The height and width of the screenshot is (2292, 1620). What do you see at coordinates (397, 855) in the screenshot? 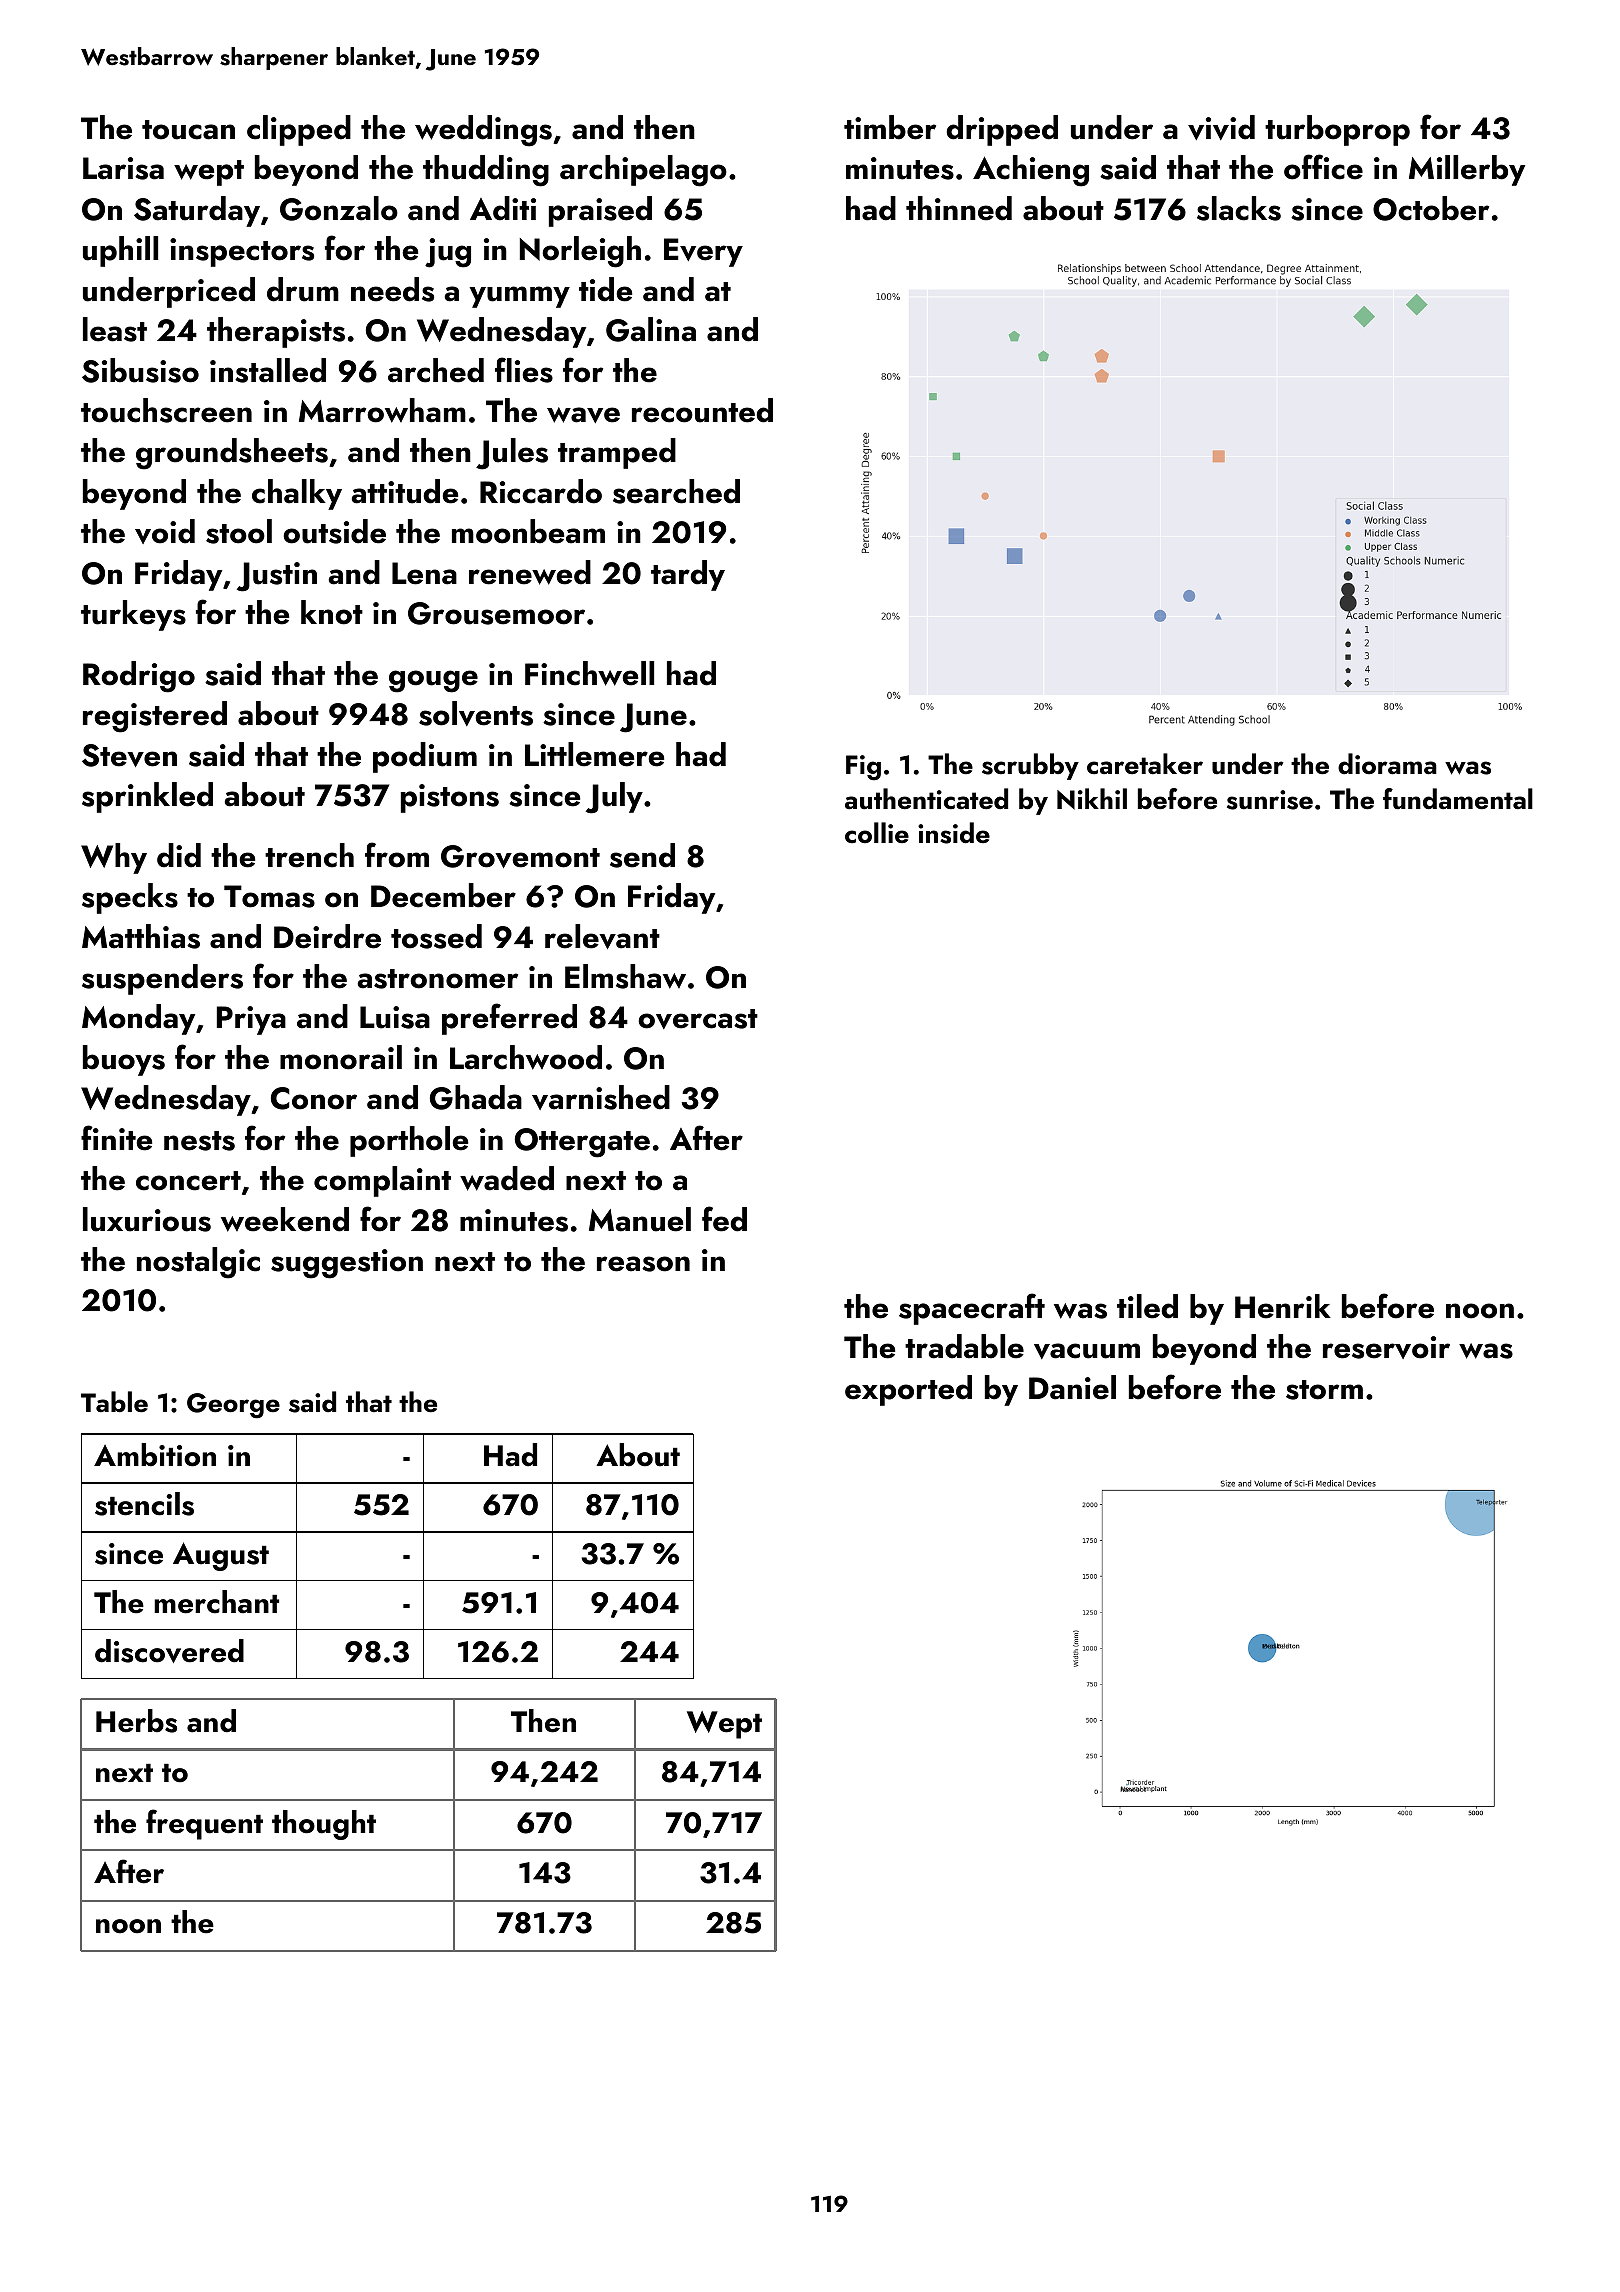
I see `from` at bounding box center [397, 855].
